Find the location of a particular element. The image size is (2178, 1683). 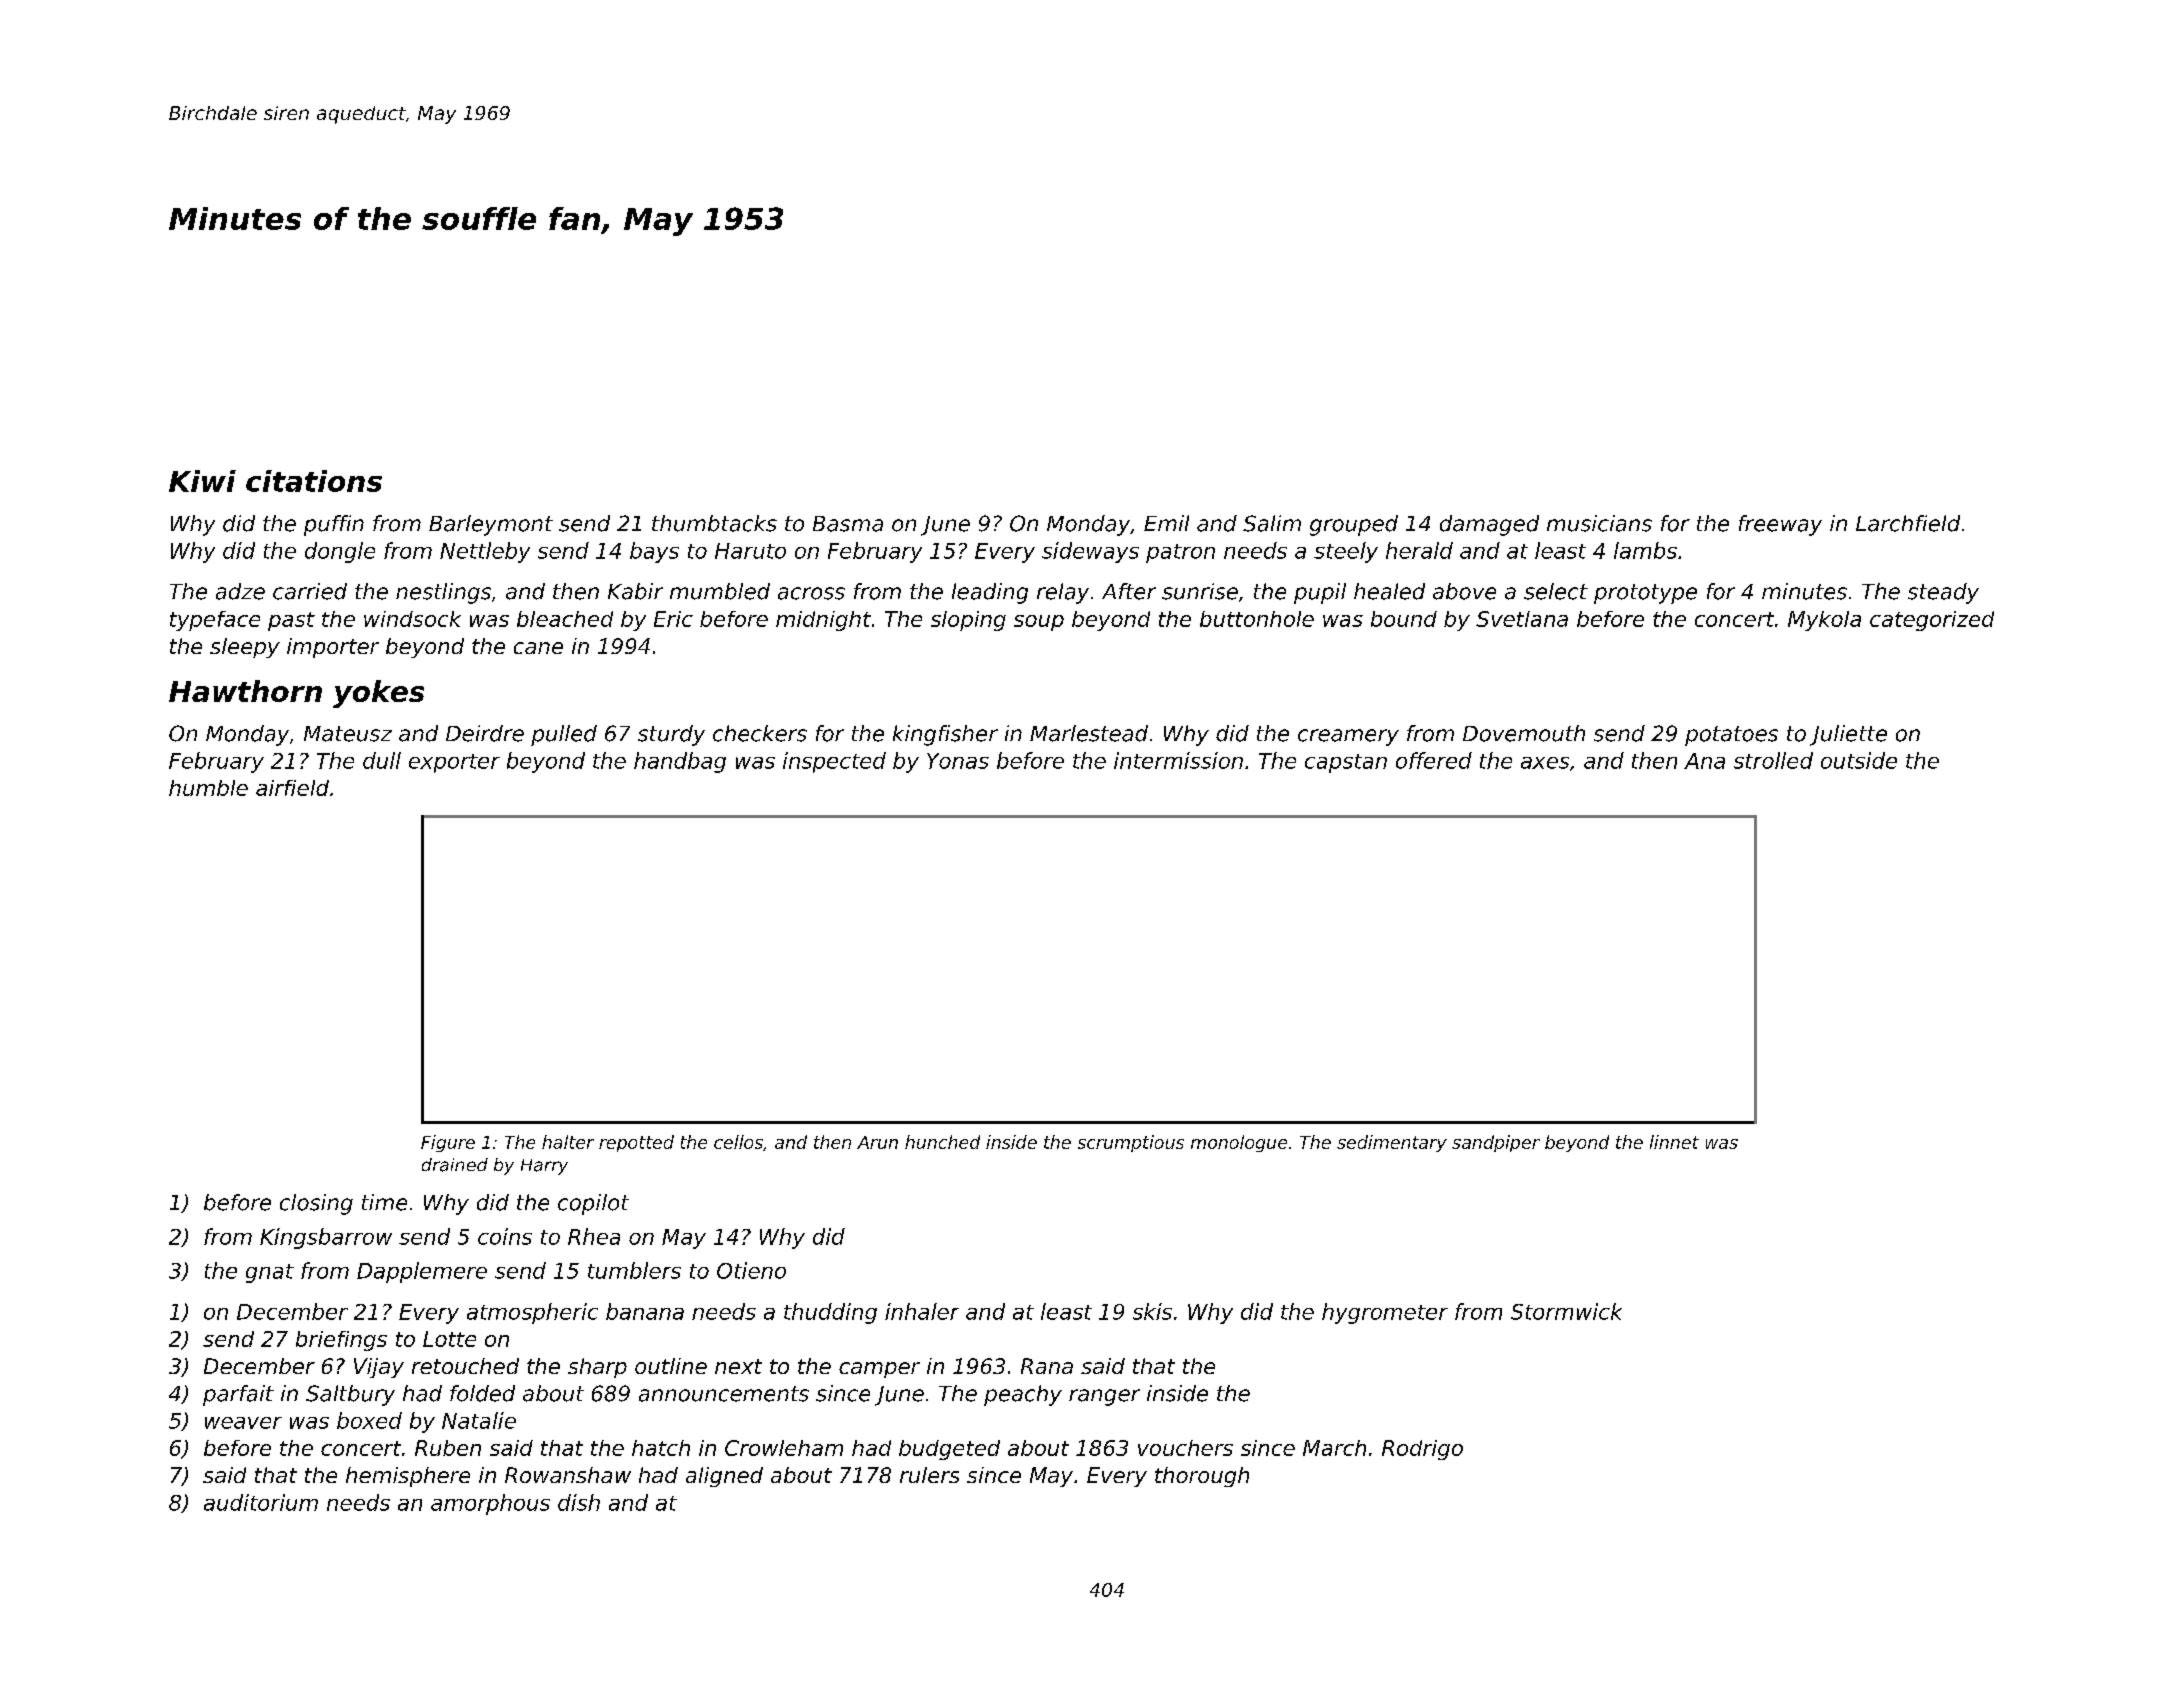

outside is located at coordinates (1859, 760).
